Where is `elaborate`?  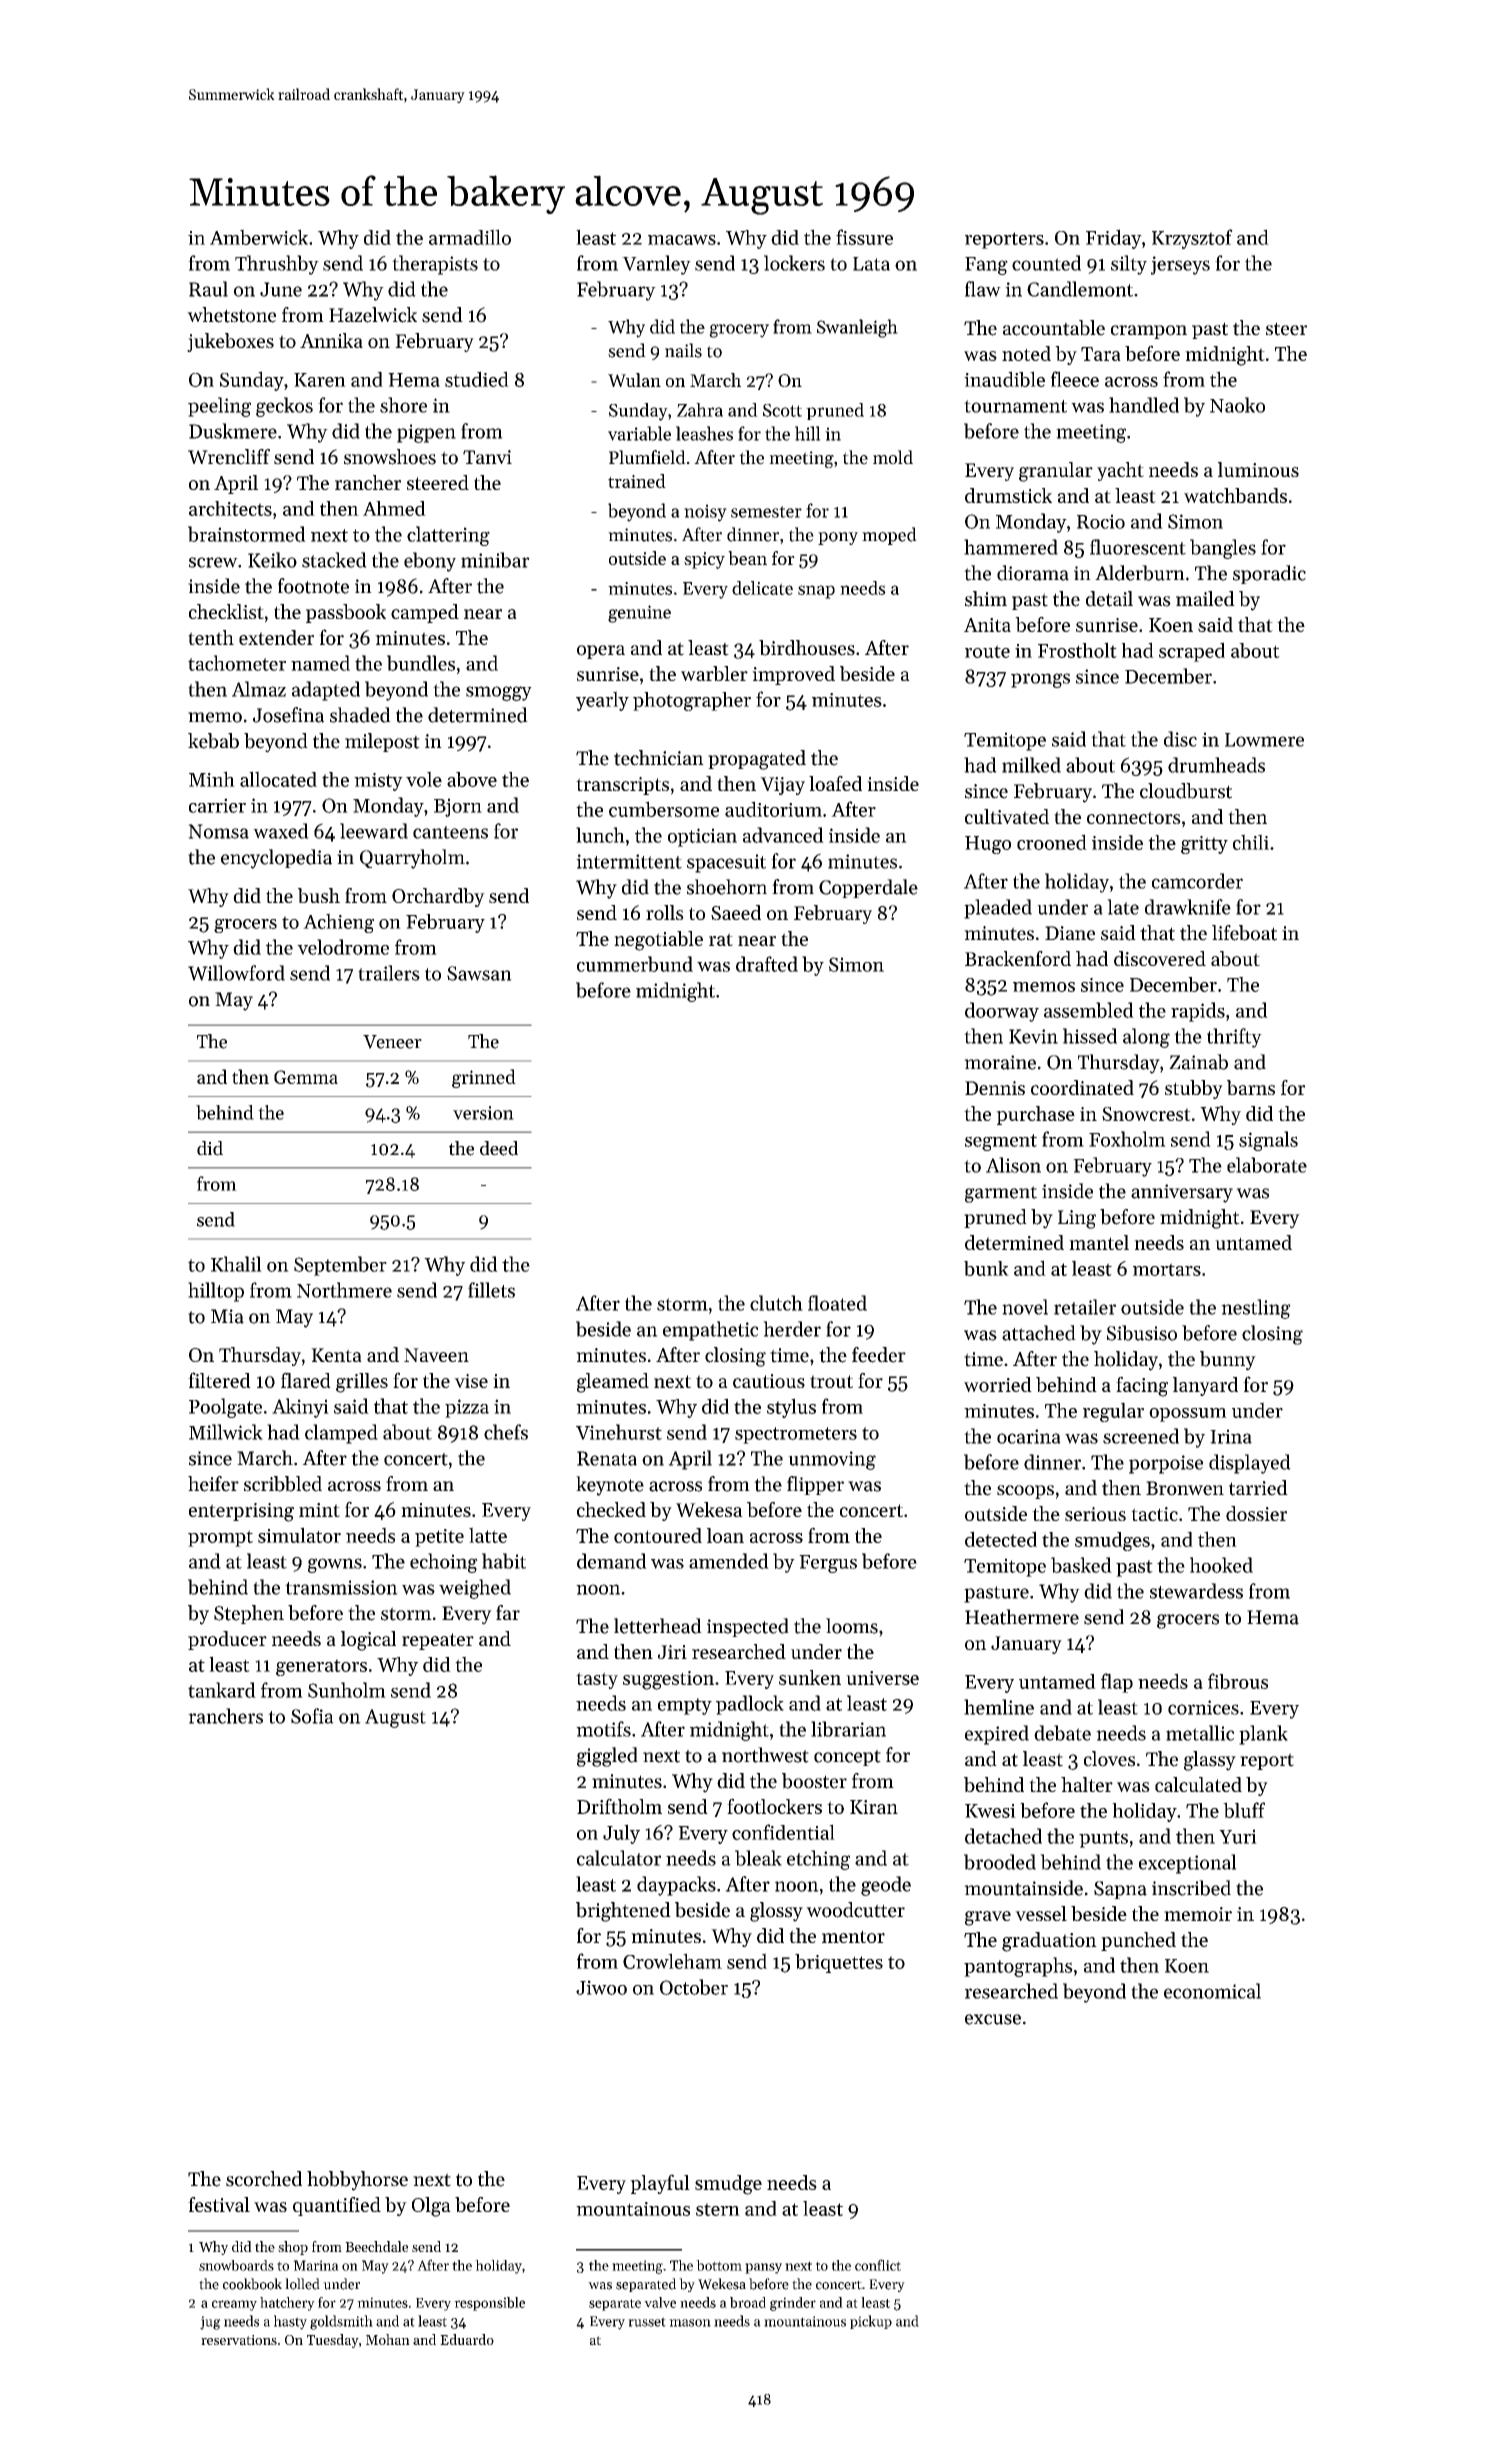
elaborate is located at coordinates (1267, 1165).
